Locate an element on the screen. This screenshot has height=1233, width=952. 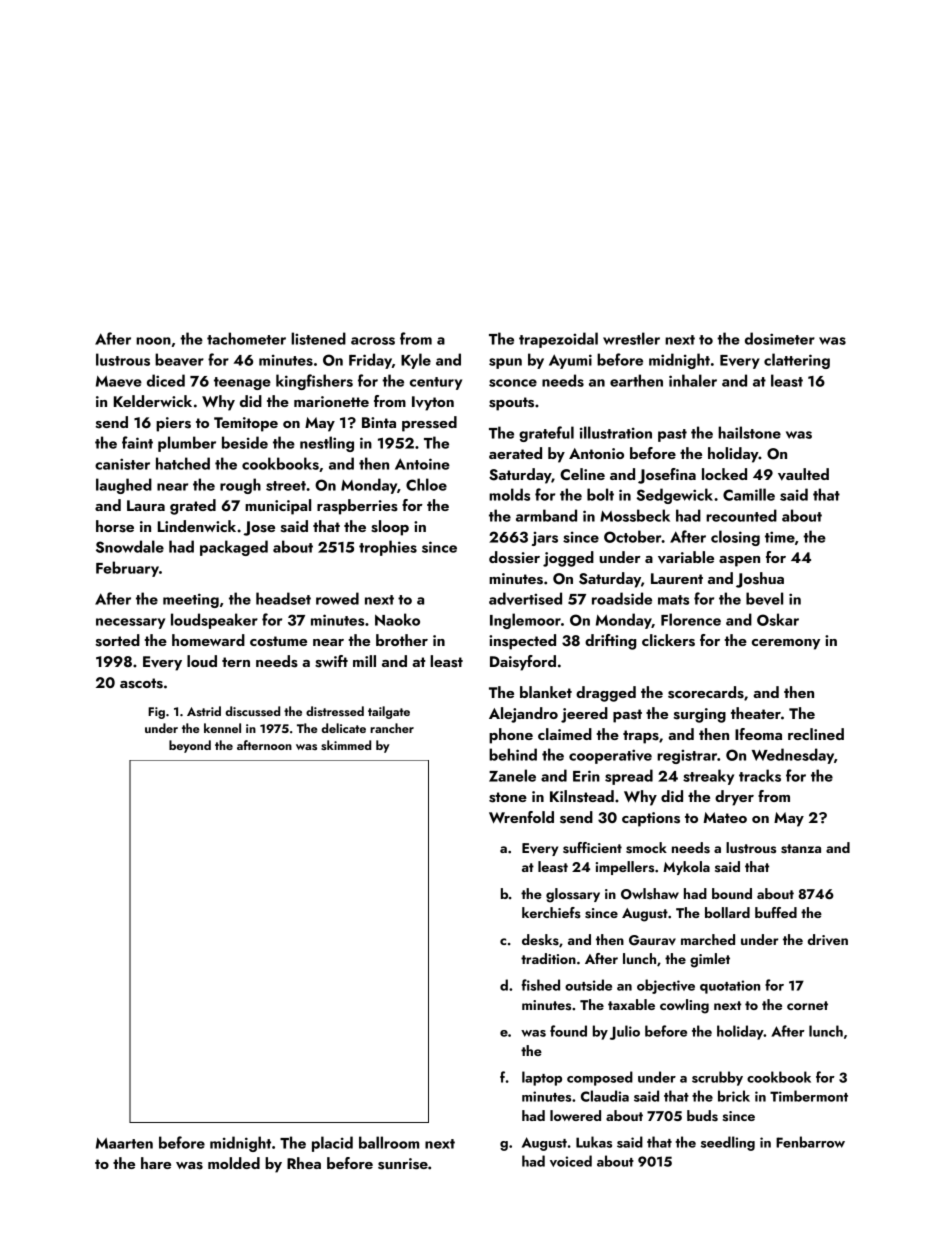
aspen is located at coordinates (739, 561).
